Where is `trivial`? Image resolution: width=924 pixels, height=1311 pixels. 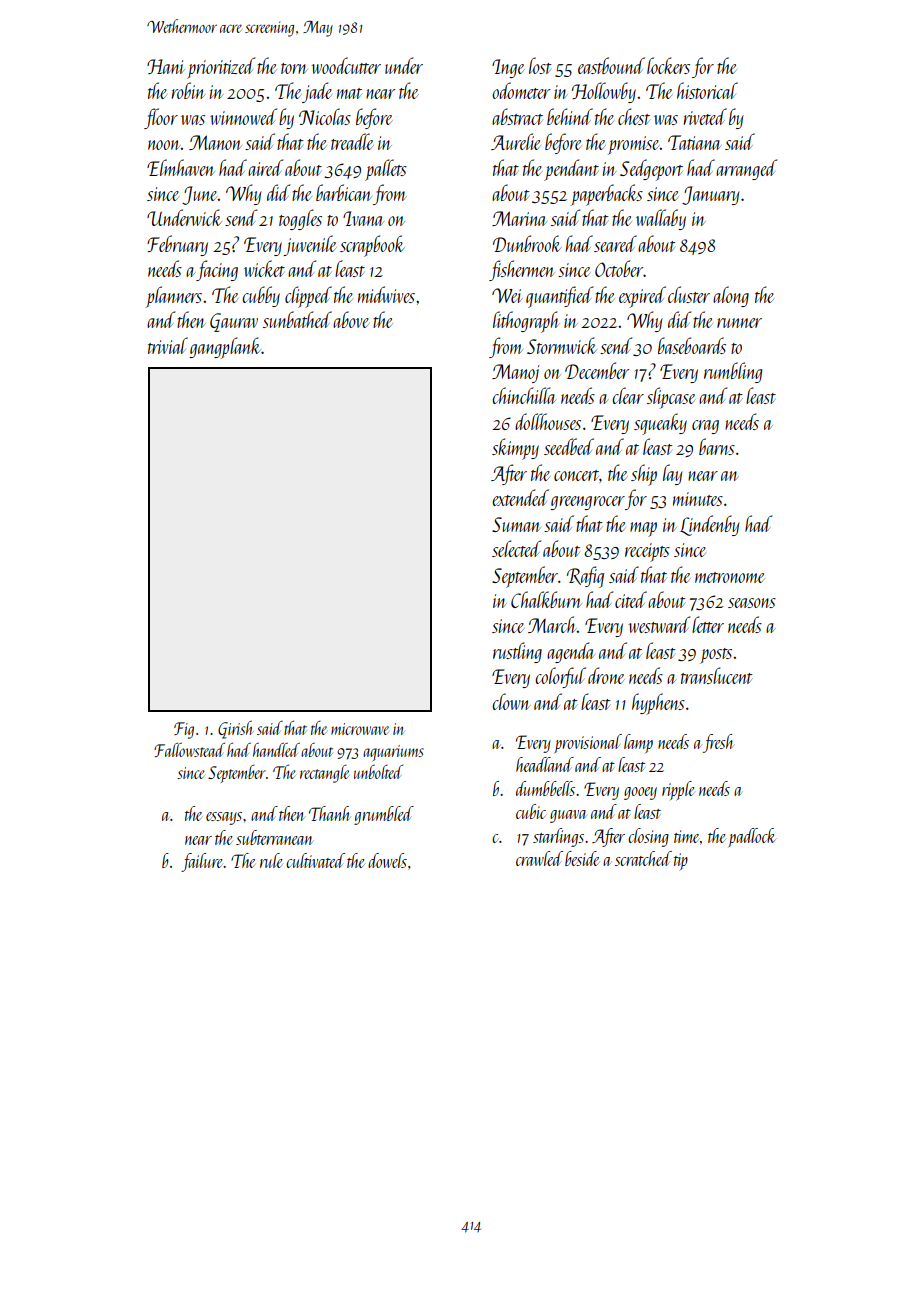 trivial is located at coordinates (168, 345).
